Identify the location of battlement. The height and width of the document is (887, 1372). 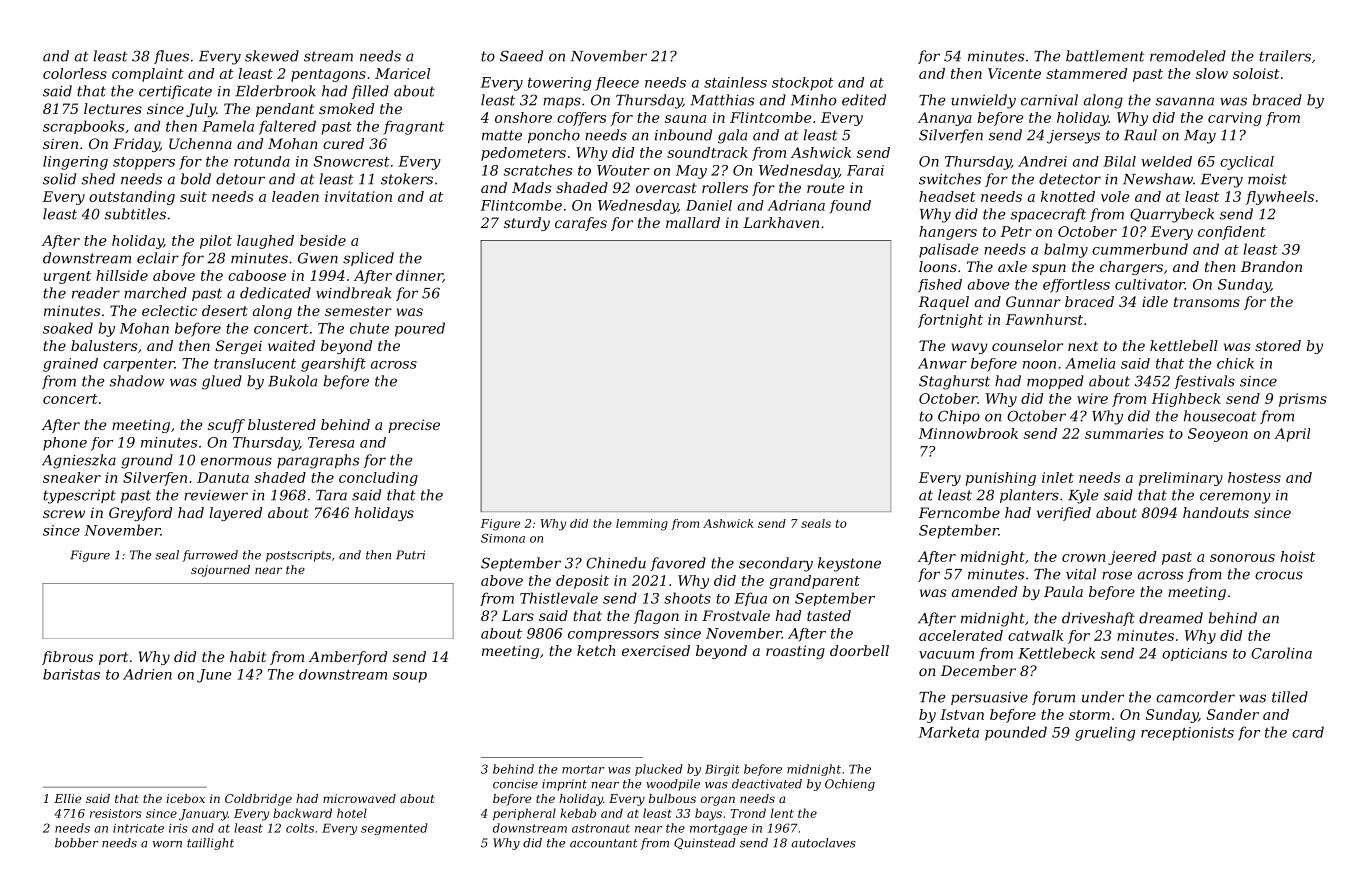
(1105, 56).
